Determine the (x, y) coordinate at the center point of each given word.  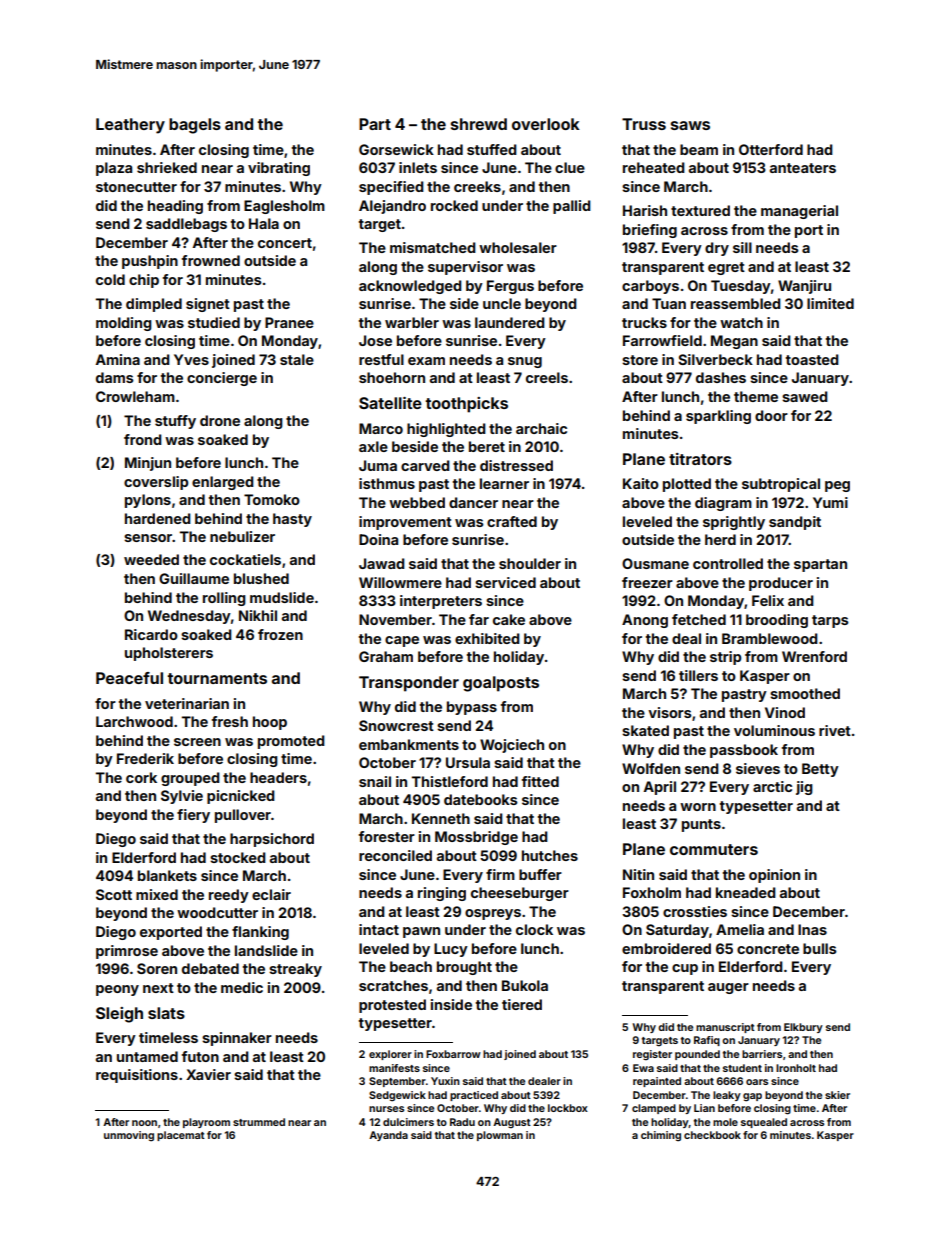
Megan (734, 342)
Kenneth (441, 818)
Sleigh (119, 1015)
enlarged (223, 483)
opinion (774, 876)
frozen (280, 634)
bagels (195, 126)
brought (464, 968)
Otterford (771, 149)
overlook (546, 124)
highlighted (446, 430)
